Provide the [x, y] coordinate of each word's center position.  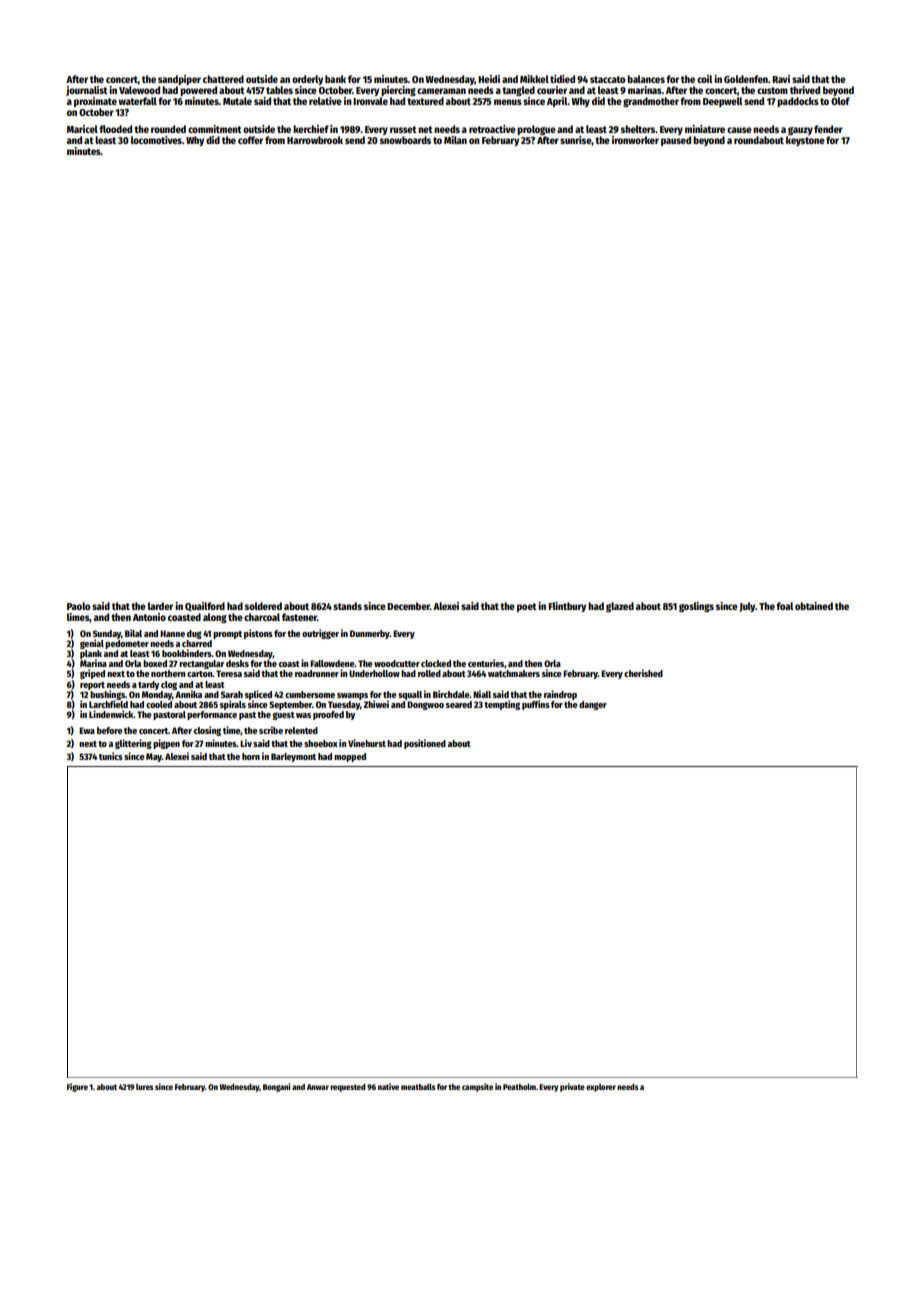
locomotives [156, 140]
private [572, 1087]
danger [593, 705]
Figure [77, 1087]
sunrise [576, 141]
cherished [643, 673]
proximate [95, 102]
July [747, 607]
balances [646, 79]
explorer [601, 1088]
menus [508, 102]
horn [251, 756]
